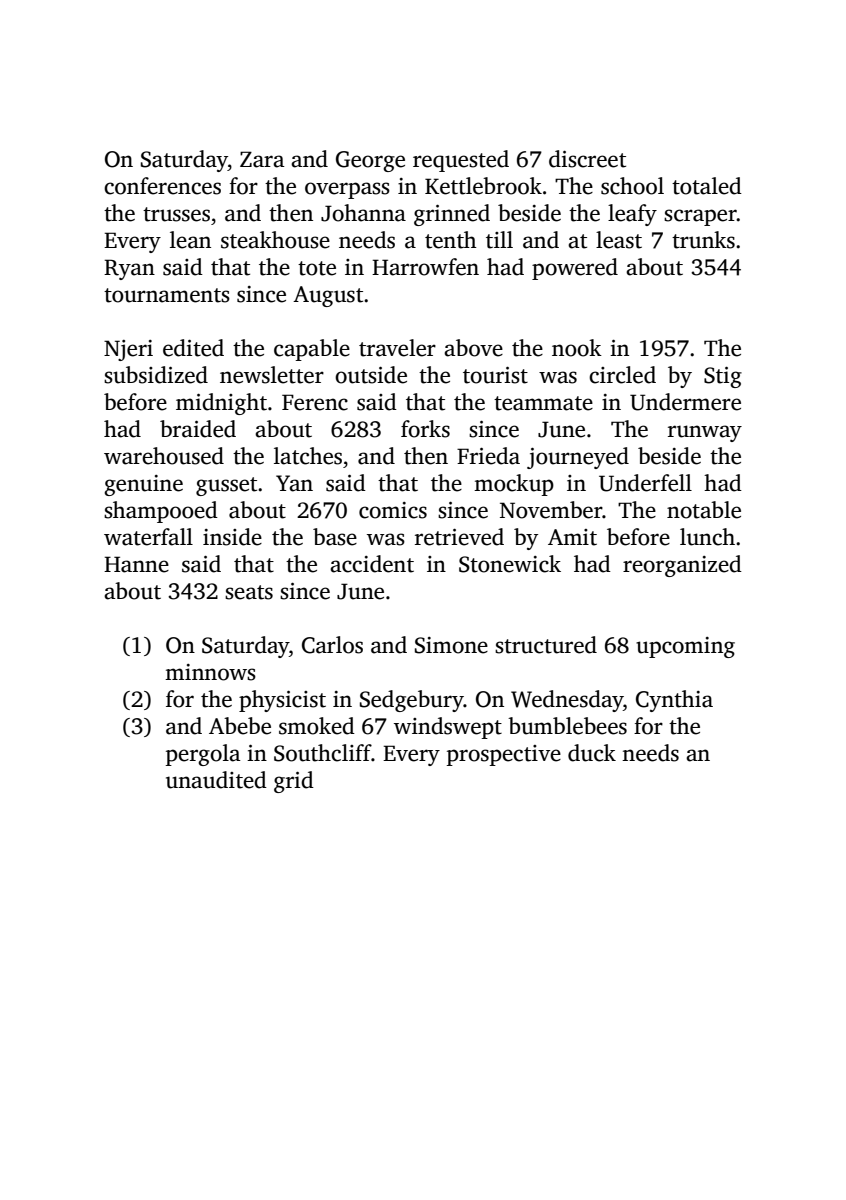  Describe the element at coordinates (495, 375) in the page. I see `tourist` at that location.
